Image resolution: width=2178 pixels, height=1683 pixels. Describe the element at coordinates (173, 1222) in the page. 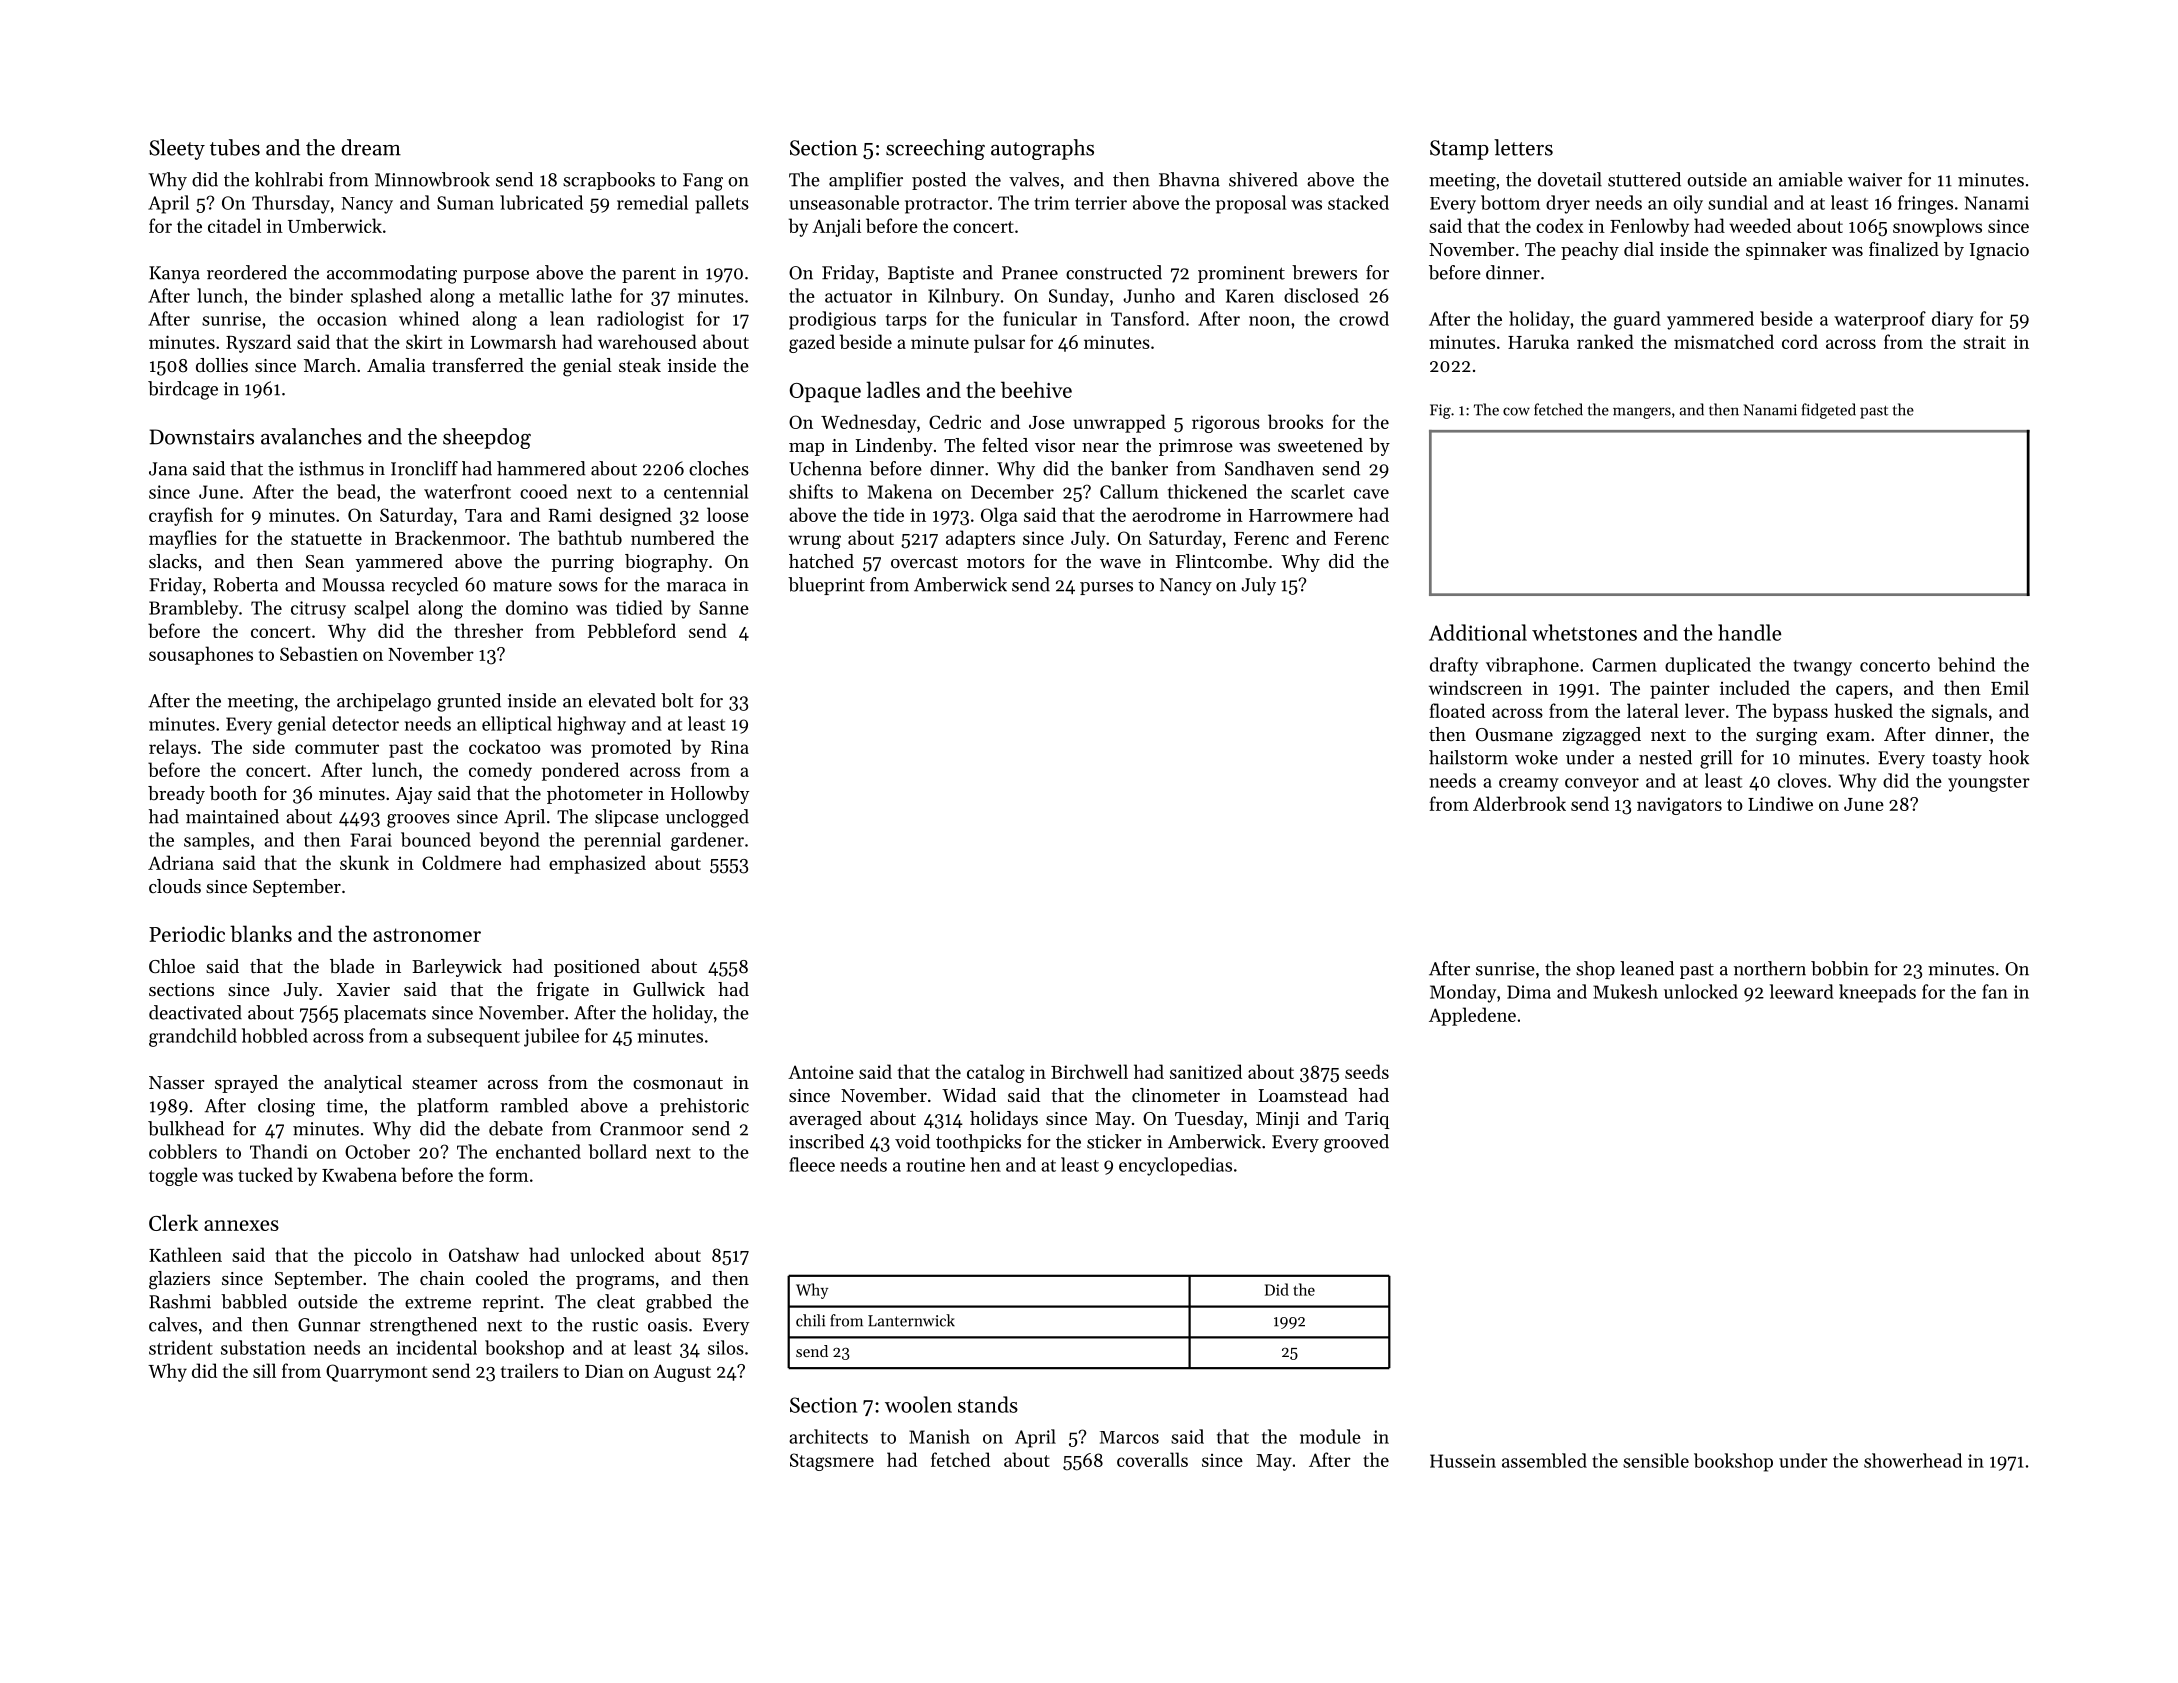

I see `Clerk` at that location.
